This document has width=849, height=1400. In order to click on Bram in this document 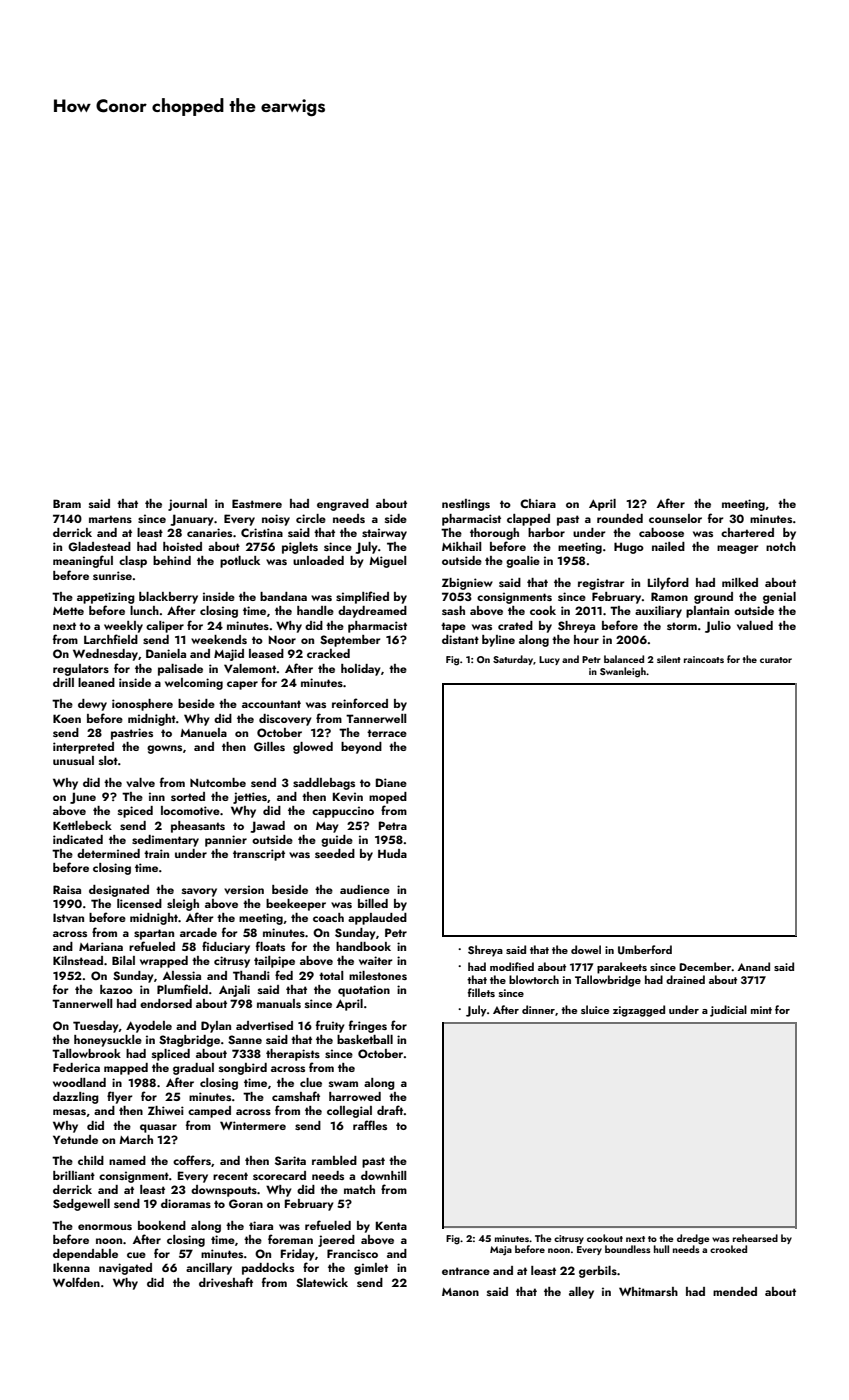, I will do `click(67, 503)`.
